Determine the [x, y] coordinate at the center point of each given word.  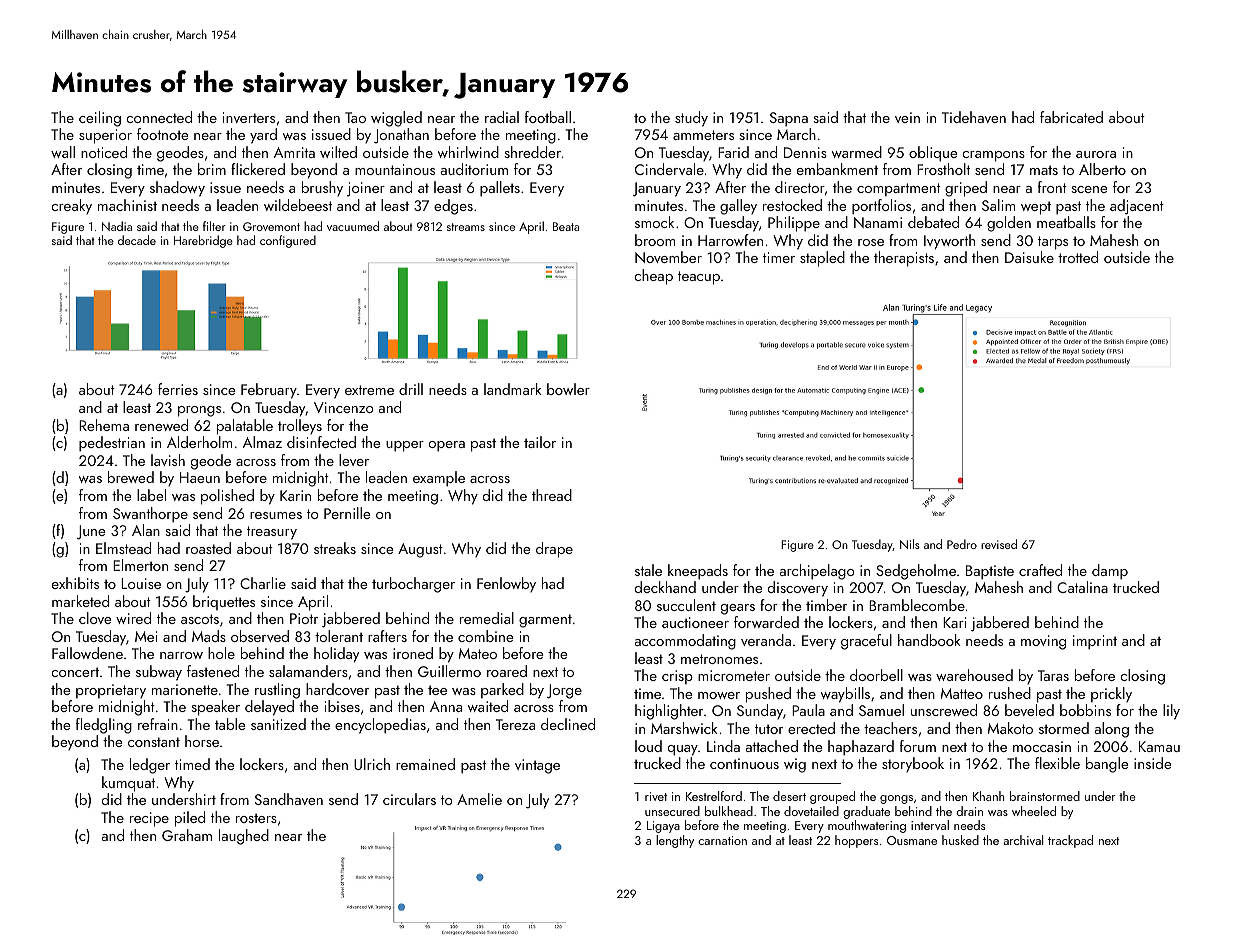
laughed [244, 837]
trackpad [1070, 841]
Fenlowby [506, 584]
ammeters [703, 135]
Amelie [479, 799]
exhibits [75, 583]
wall [63, 152]
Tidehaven [974, 117]
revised [999, 544]
